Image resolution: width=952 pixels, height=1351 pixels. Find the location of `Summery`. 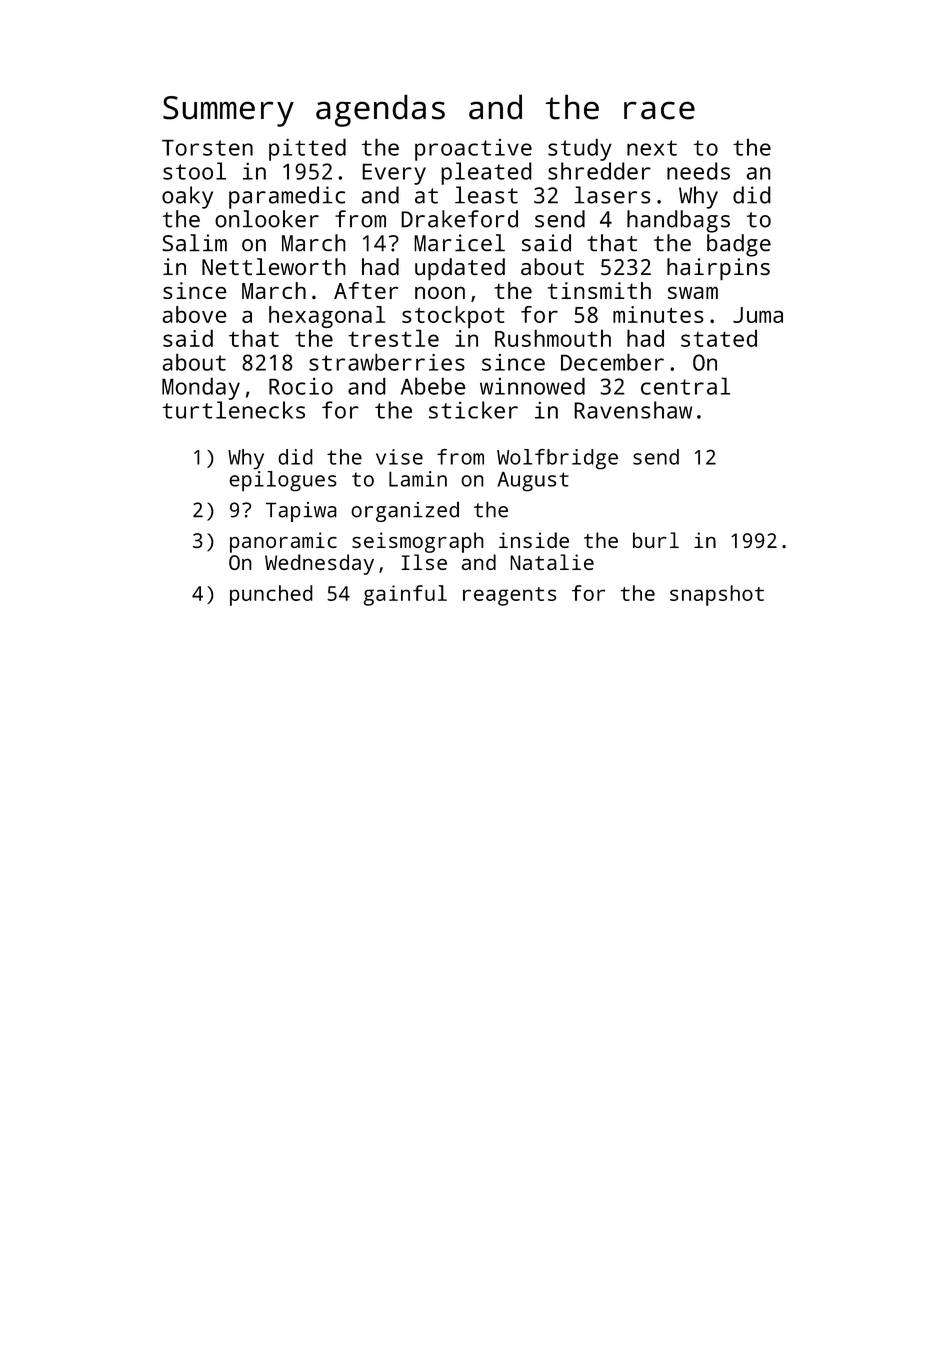

Summery is located at coordinates (228, 111).
